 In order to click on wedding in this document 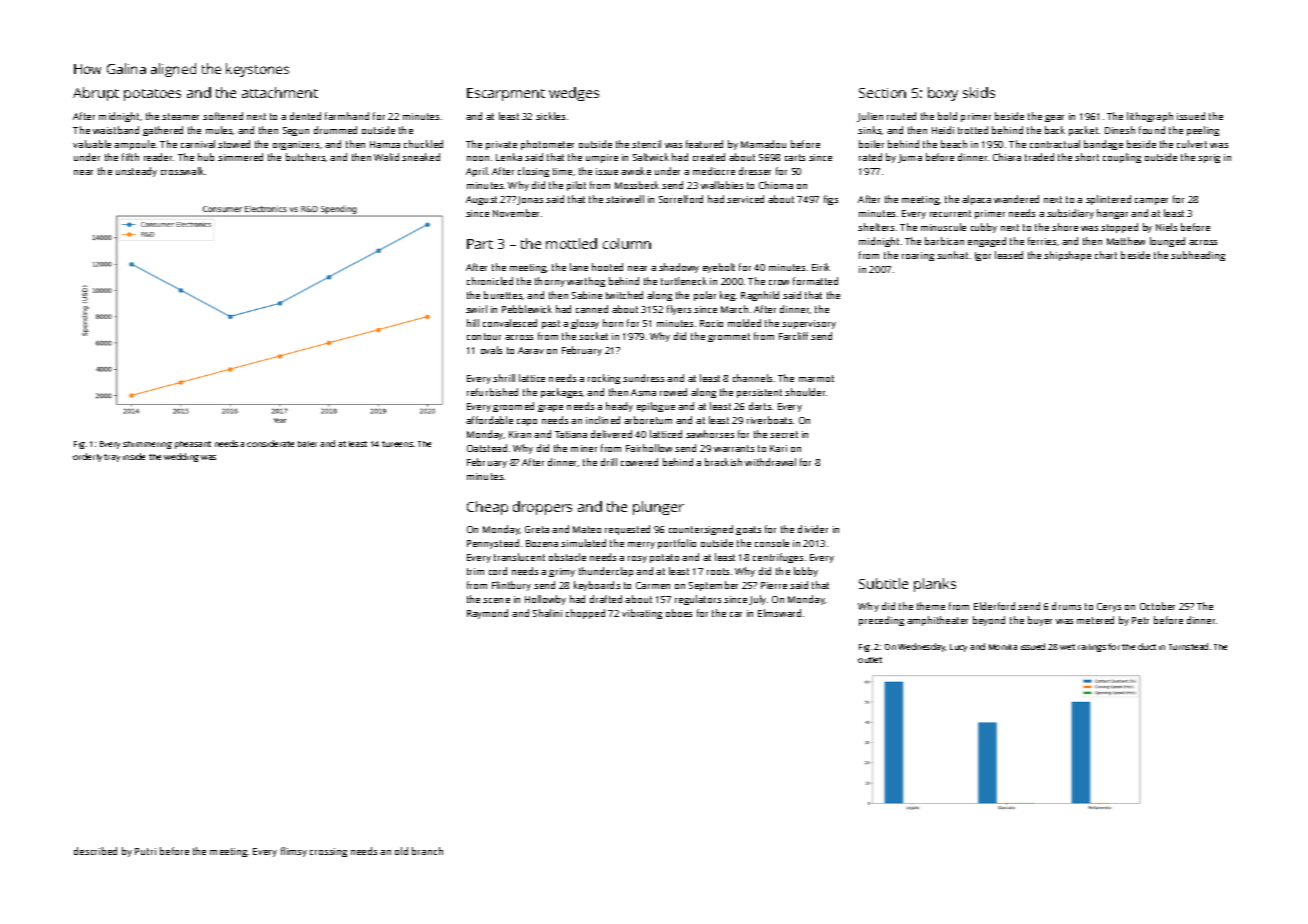, I will do `click(181, 457)`.
